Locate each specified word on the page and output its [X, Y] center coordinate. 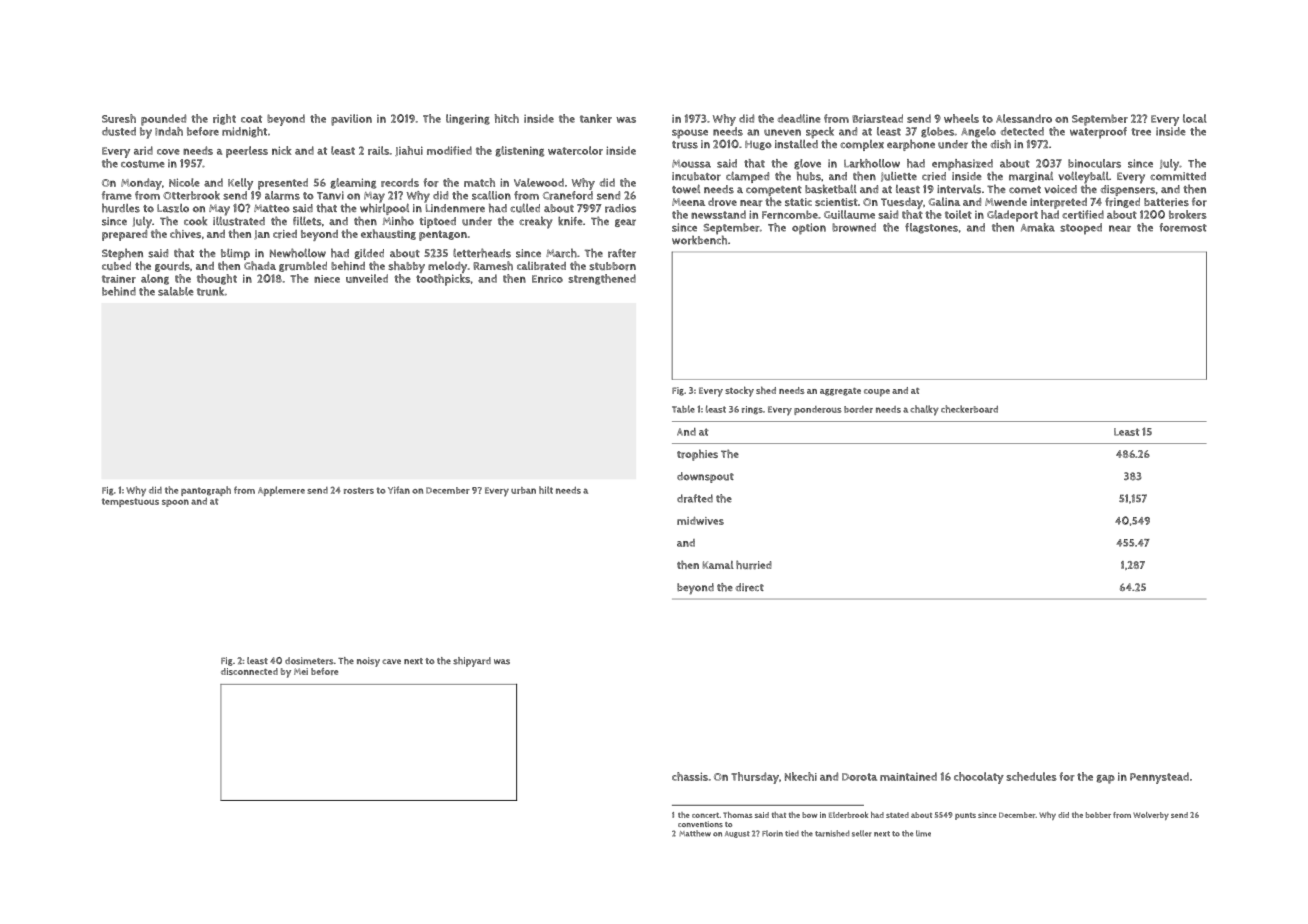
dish [1001, 144]
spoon [175, 503]
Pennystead [1159, 778]
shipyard [472, 662]
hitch [507, 118]
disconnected [249, 671]
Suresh [119, 118]
